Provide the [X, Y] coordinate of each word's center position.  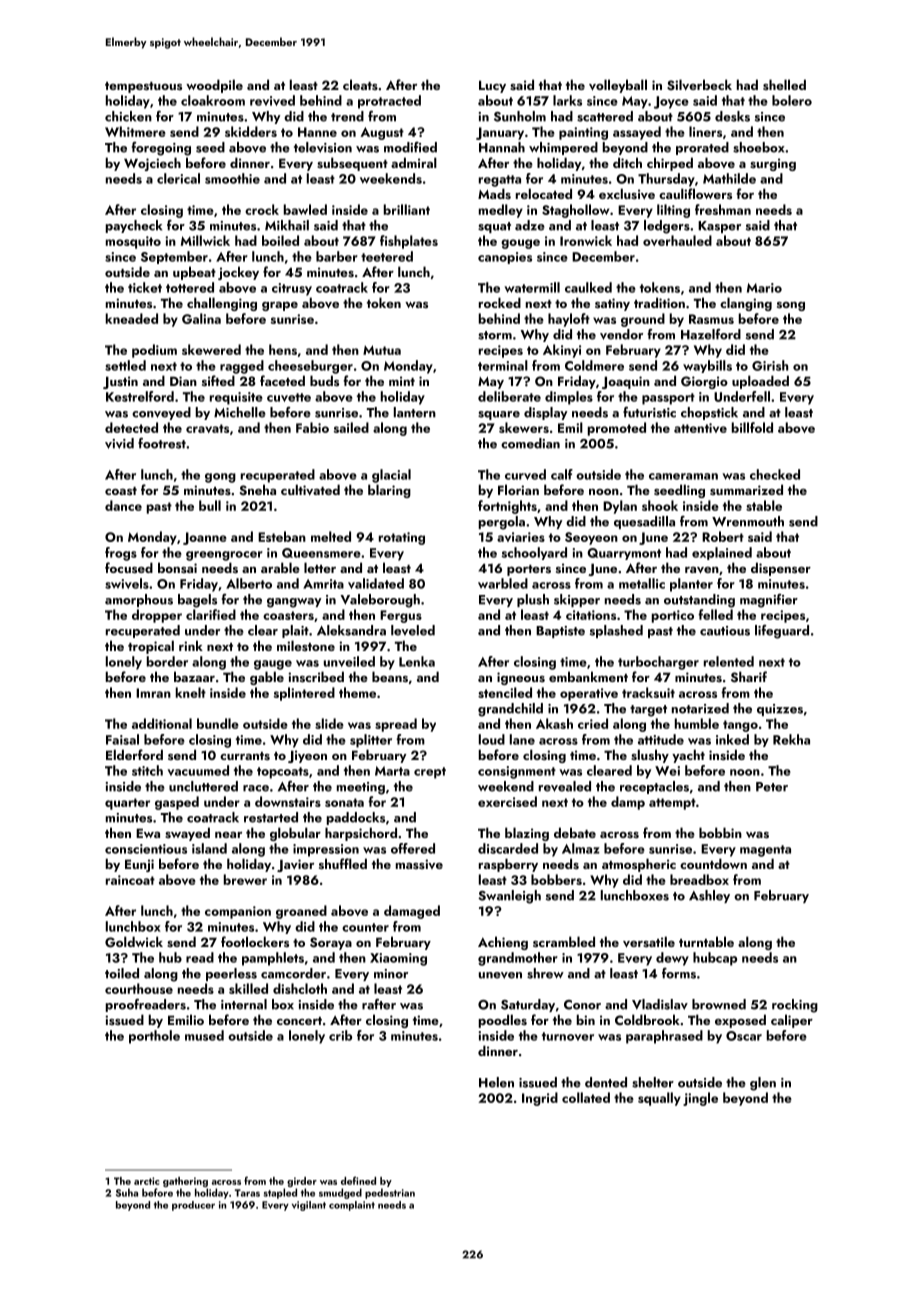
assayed [637, 133]
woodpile [214, 86]
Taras [247, 1193]
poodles [503, 1021]
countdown [713, 863]
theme [357, 692]
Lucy [492, 86]
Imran [153, 693]
